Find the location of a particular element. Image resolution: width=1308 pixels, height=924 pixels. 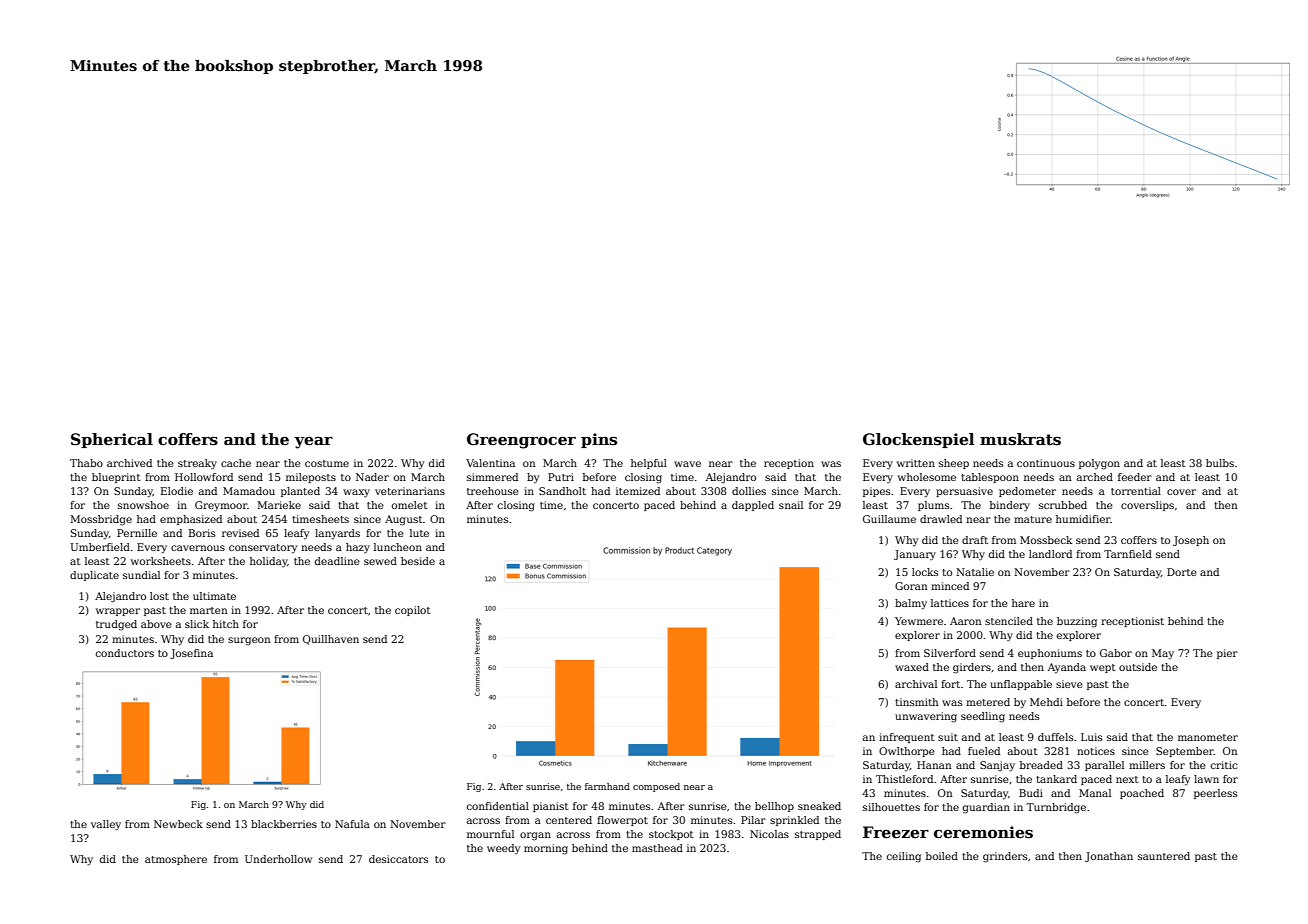

pins is located at coordinates (599, 440).
